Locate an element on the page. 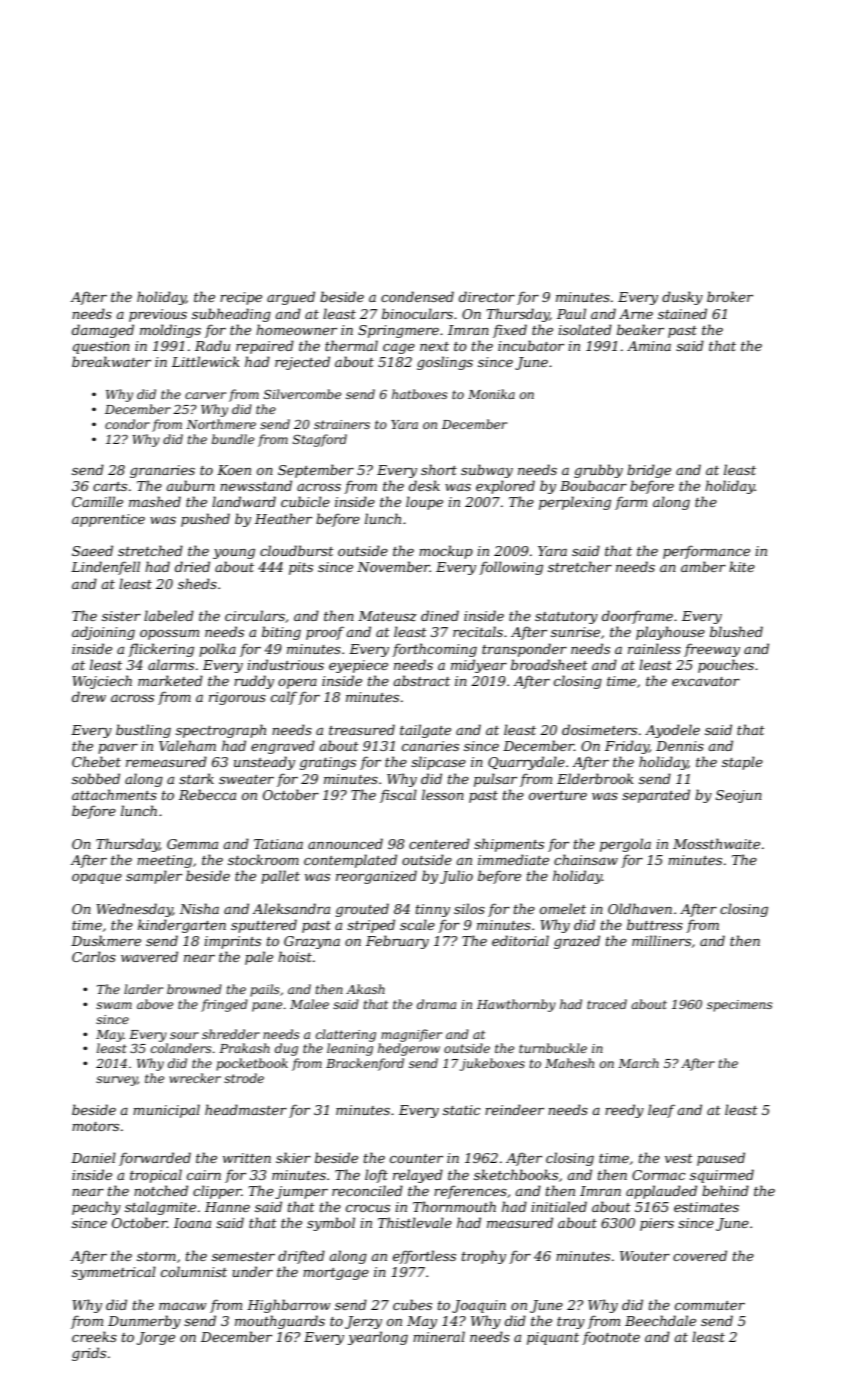 The width and height of the page is (849, 1400). excavator is located at coordinates (706, 681).
